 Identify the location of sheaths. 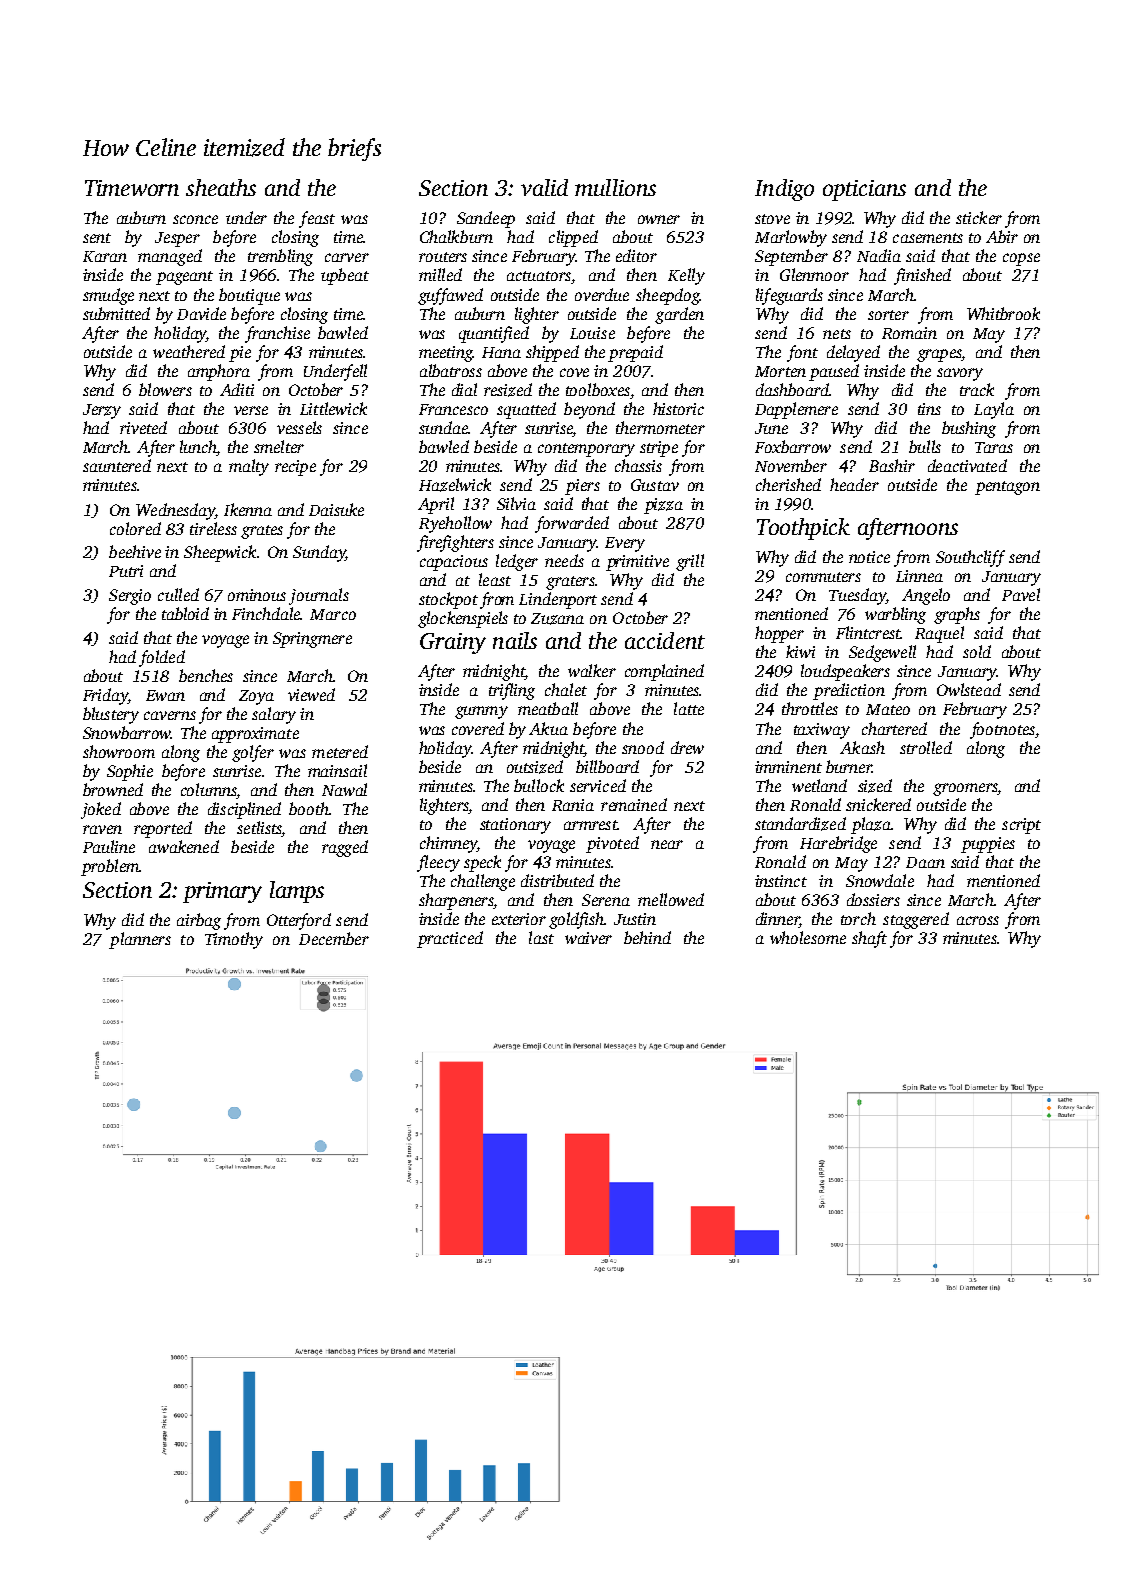
(221, 187).
